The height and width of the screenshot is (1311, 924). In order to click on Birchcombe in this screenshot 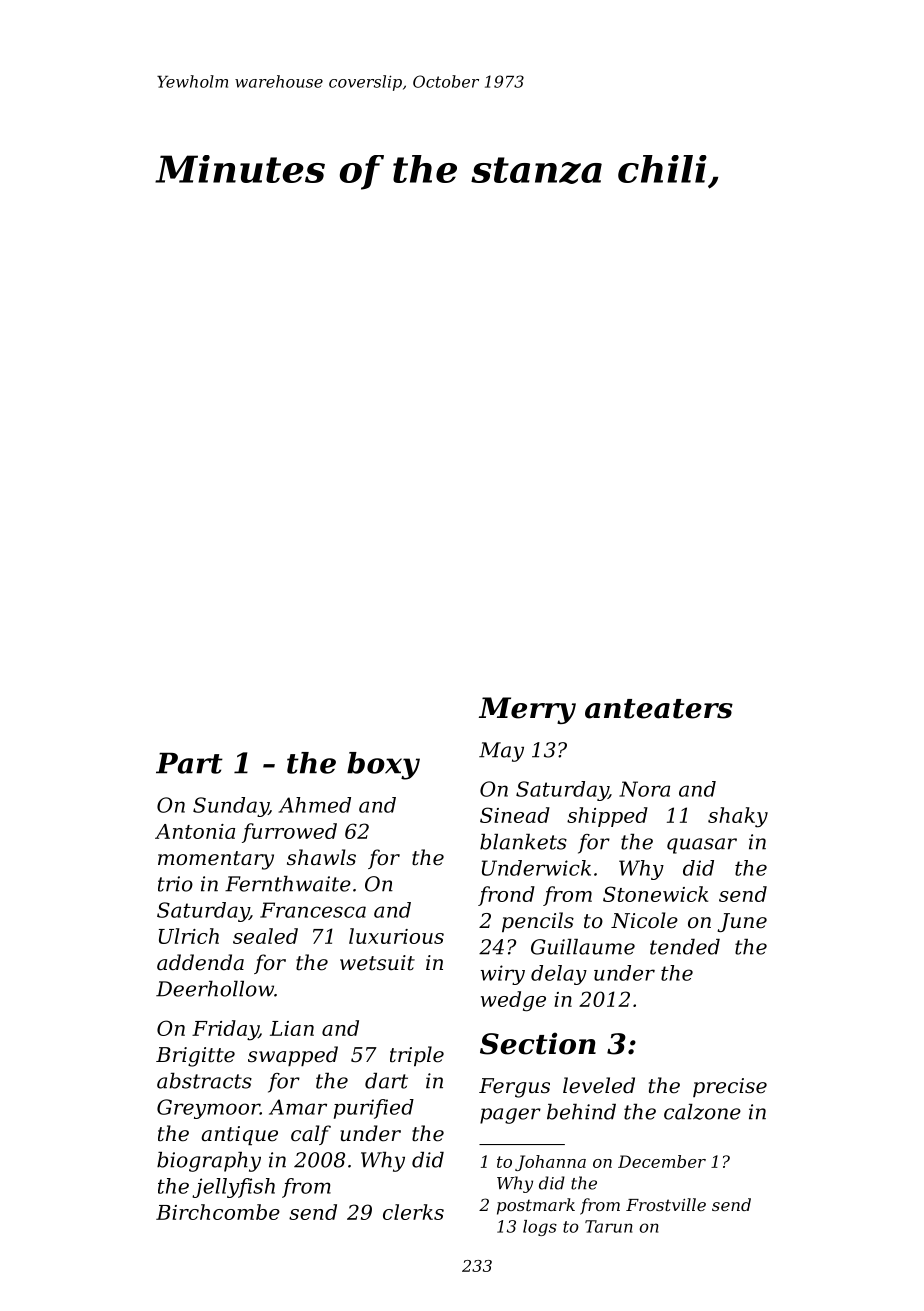, I will do `click(218, 1212)`.
